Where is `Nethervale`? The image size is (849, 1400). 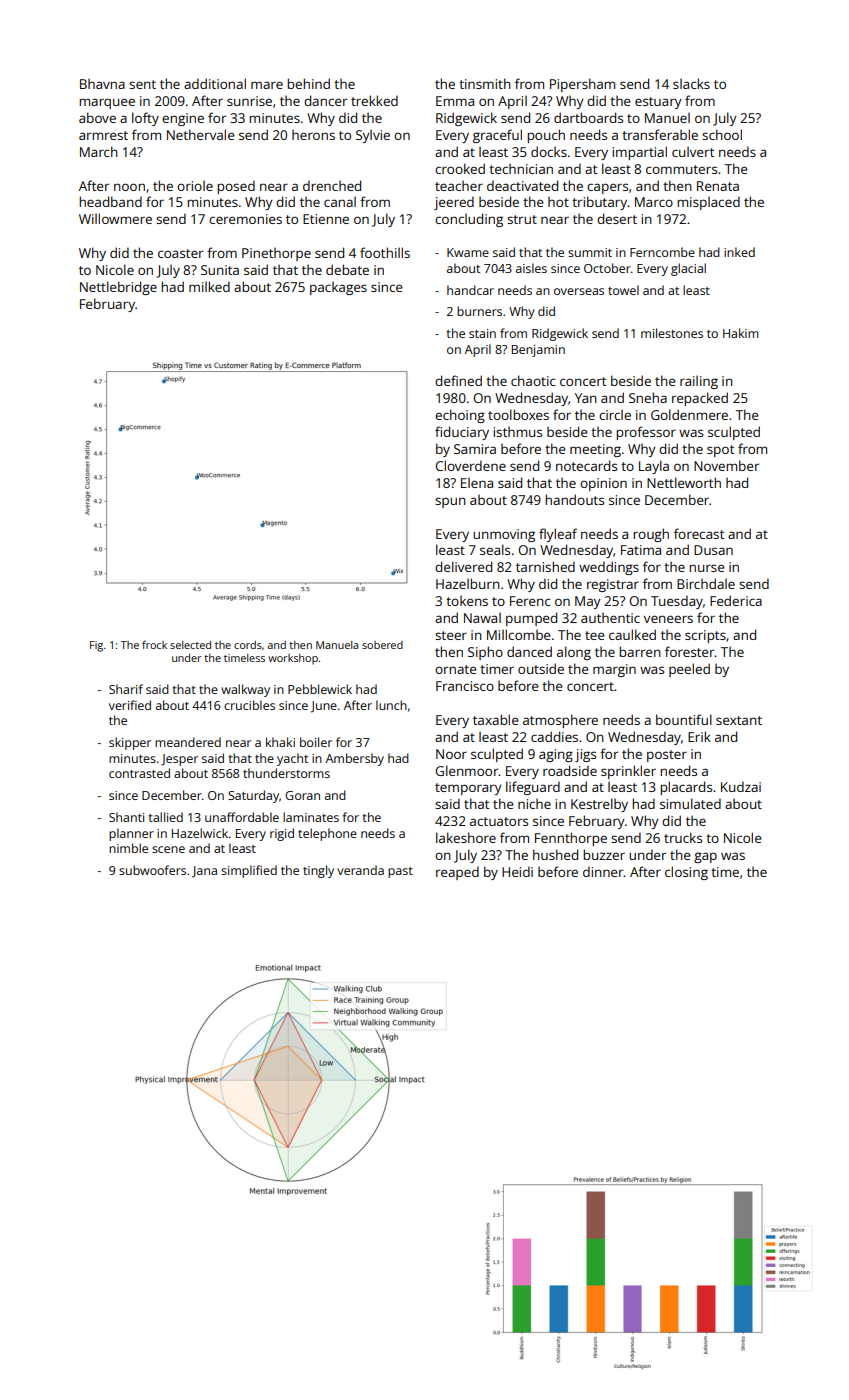 Nethervale is located at coordinates (201, 134).
